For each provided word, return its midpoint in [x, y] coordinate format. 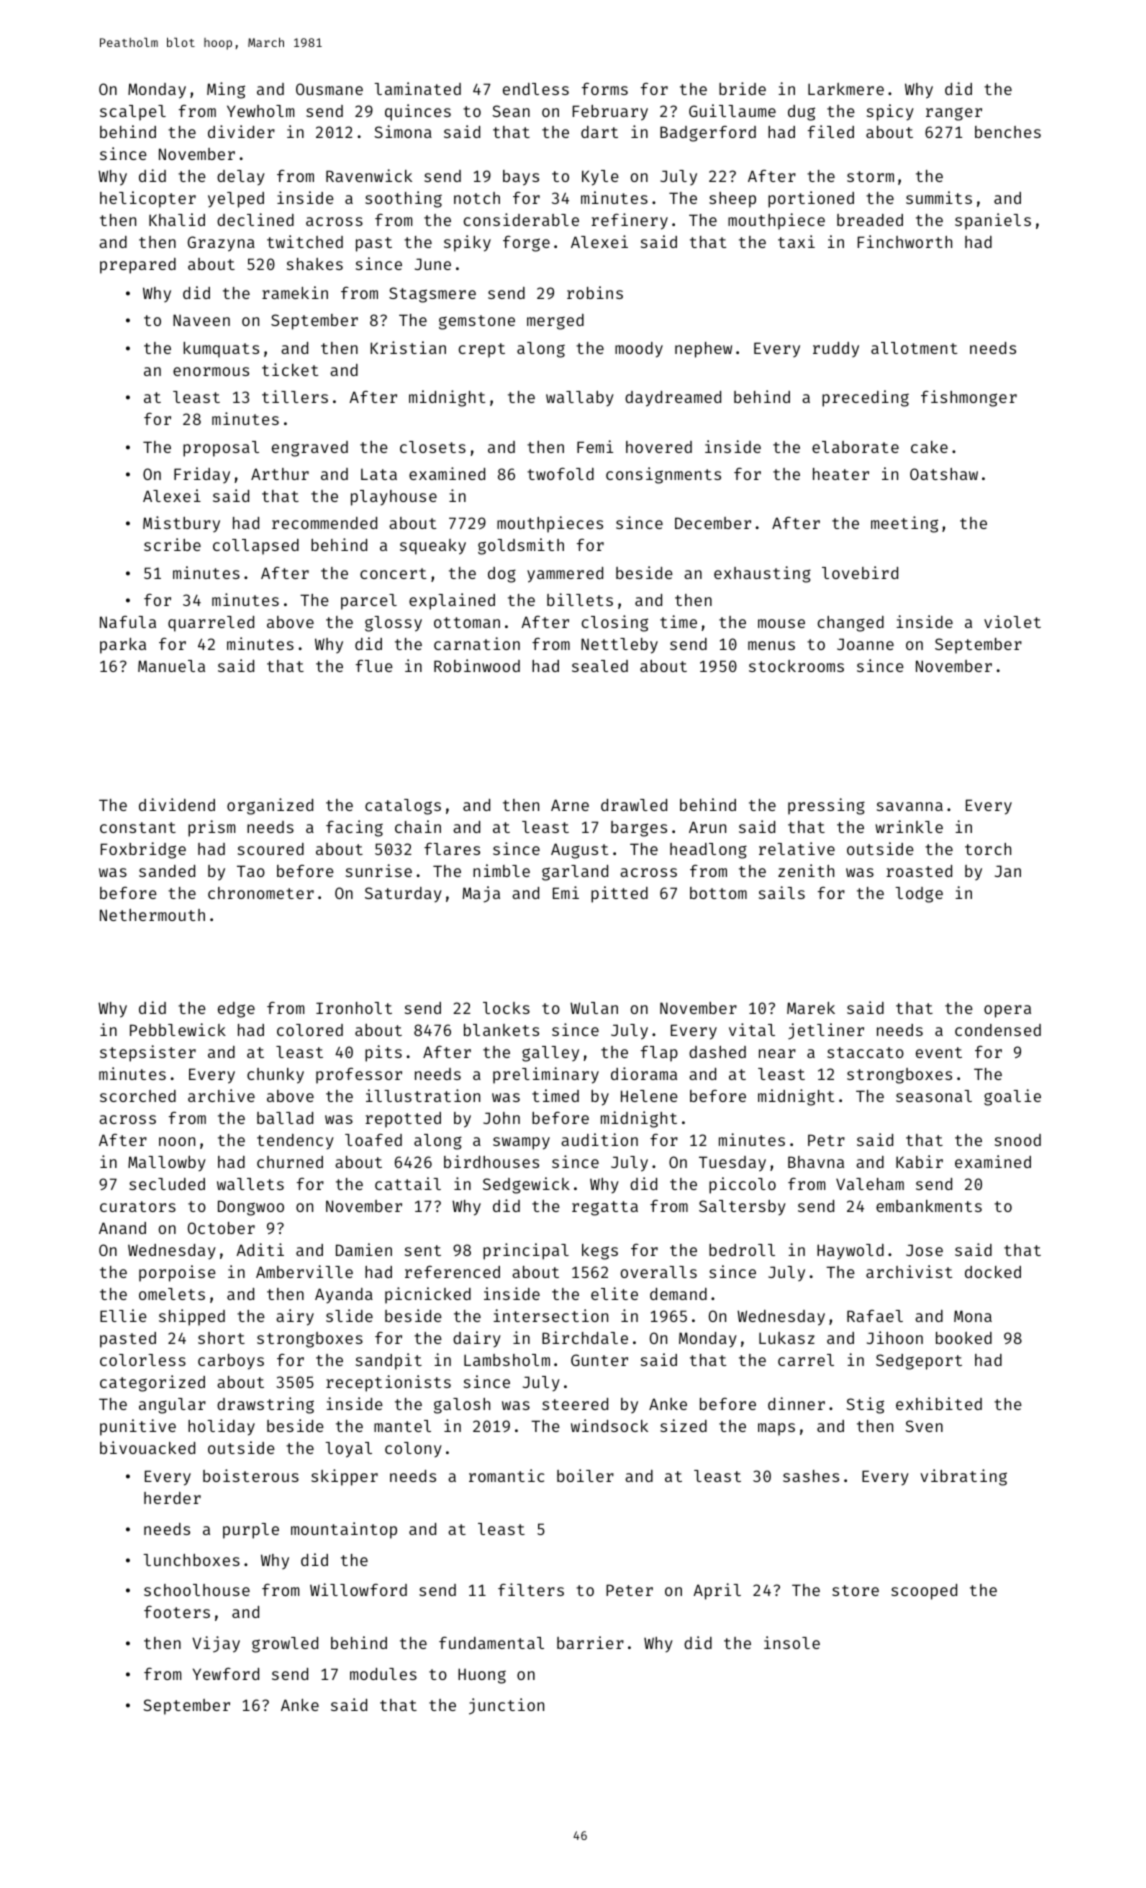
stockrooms [796, 666]
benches [1008, 132]
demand [678, 1294]
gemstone [477, 322]
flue [374, 666]
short [221, 1338]
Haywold [850, 1252]
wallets [250, 1184]
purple [251, 1531]
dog [502, 575]
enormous [211, 371]
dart [599, 132]
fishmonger [969, 398]
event [939, 1052]
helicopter [148, 199]
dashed [717, 1052]
